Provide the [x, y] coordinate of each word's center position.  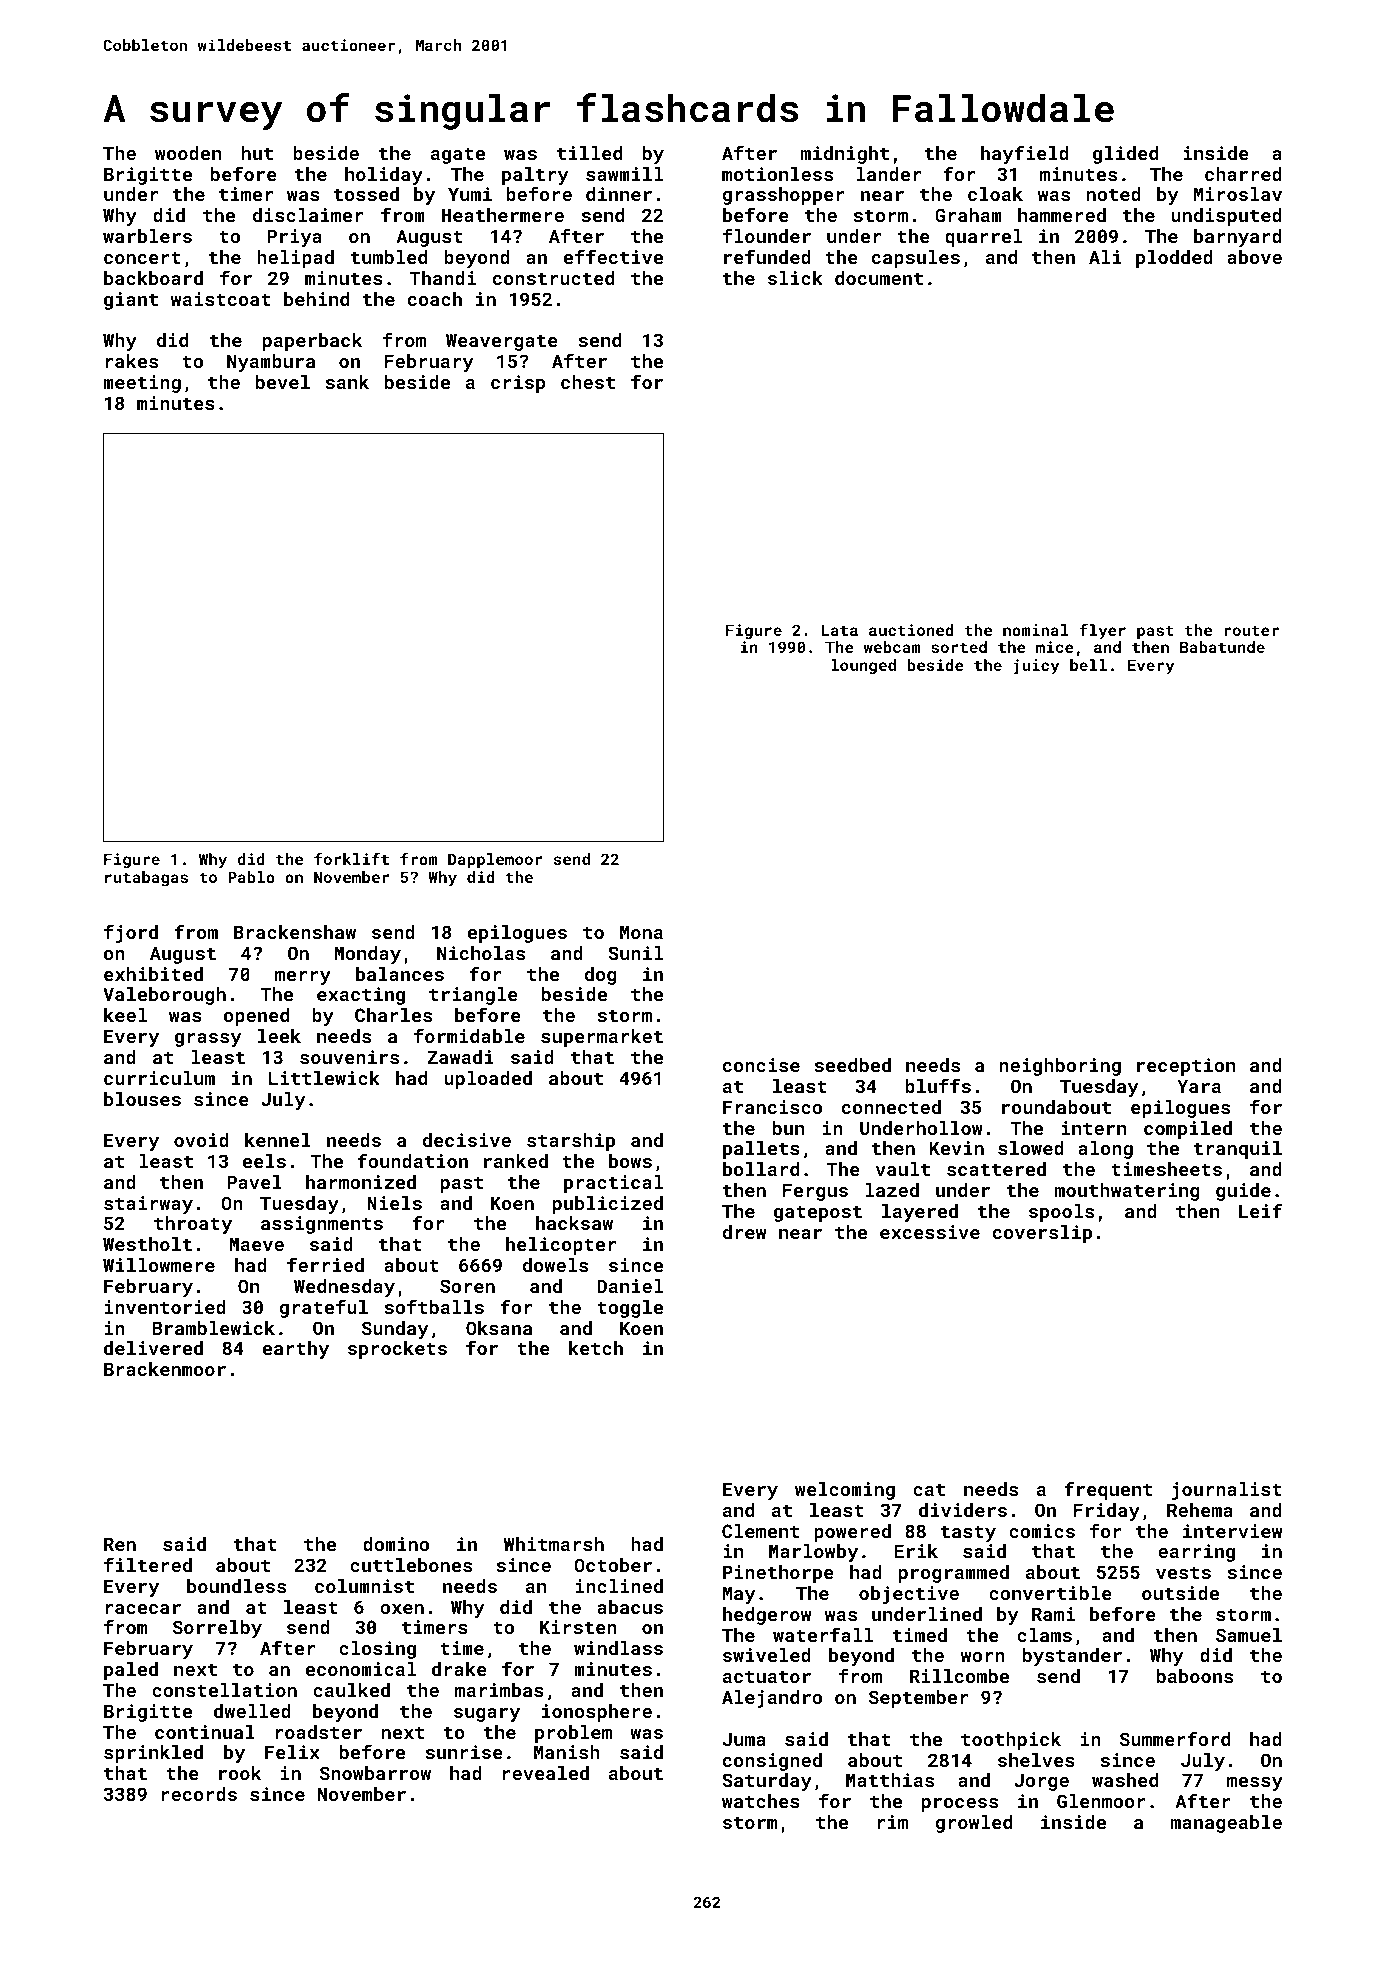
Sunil [635, 953]
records [199, 1794]
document [879, 278]
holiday [384, 176]
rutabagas [146, 879]
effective [613, 256]
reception [1186, 1067]
